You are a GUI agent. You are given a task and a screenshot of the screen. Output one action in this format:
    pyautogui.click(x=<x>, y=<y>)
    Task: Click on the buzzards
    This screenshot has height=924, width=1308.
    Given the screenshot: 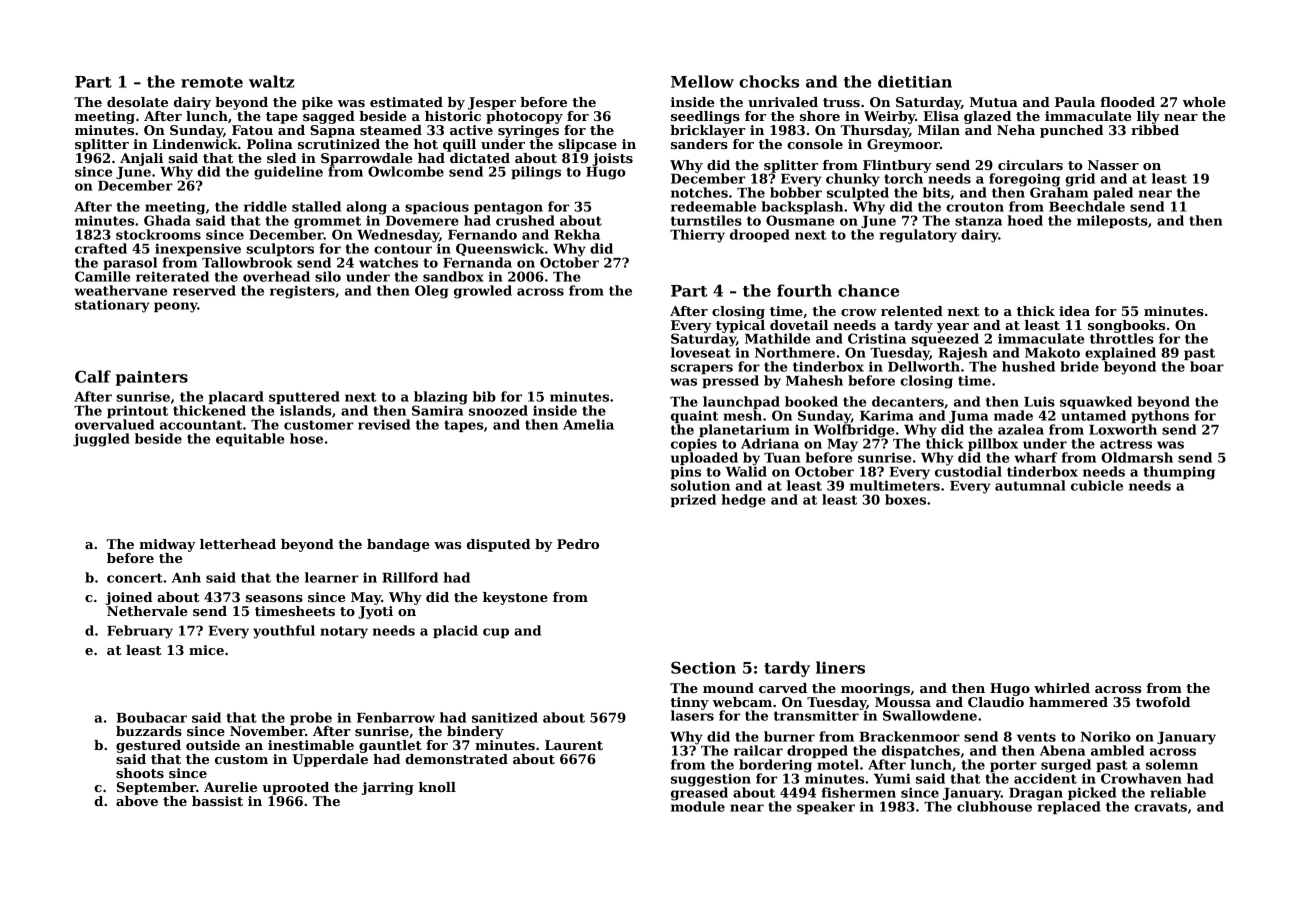 What is the action you would take?
    pyautogui.click(x=149, y=731)
